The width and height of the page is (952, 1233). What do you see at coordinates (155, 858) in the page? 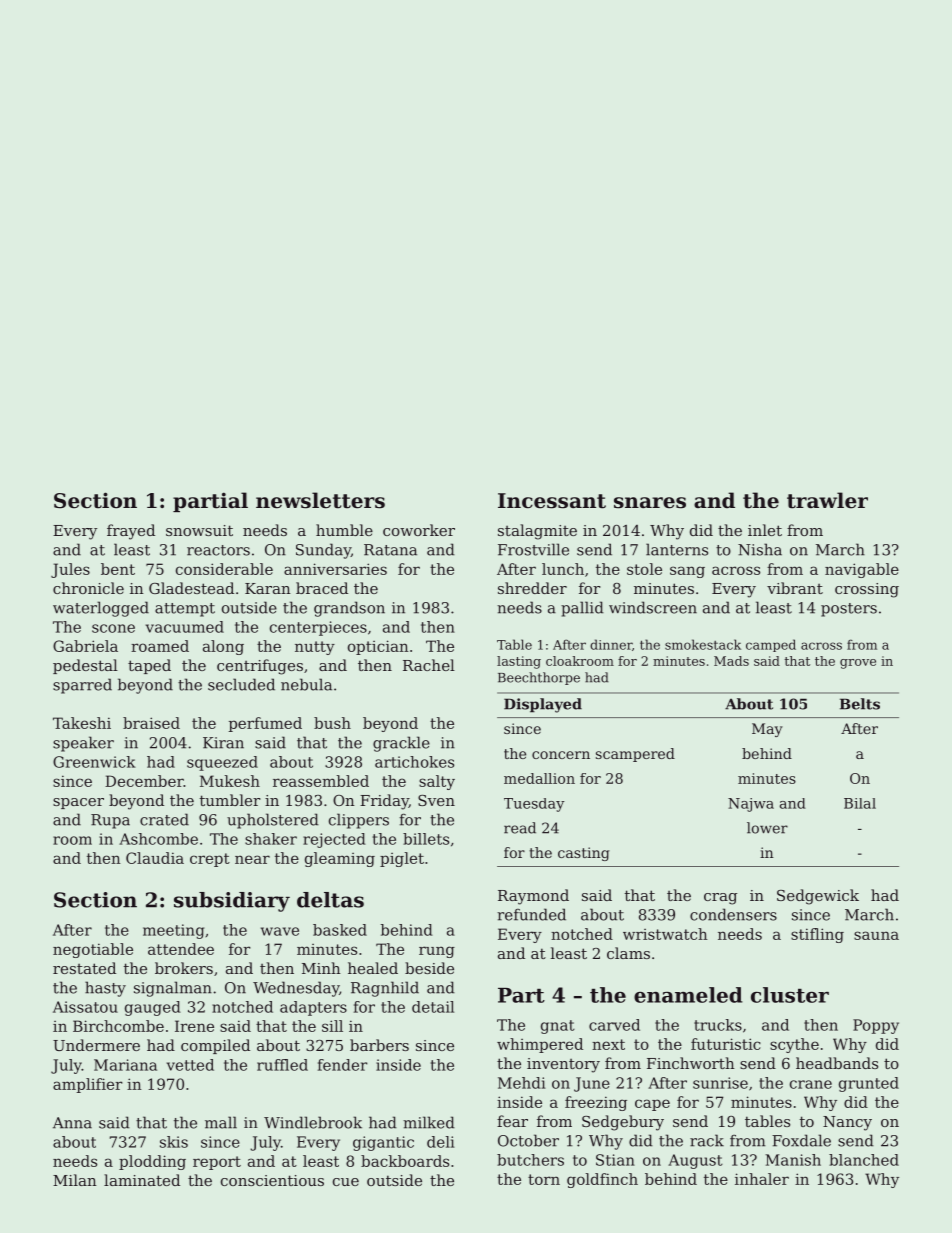
I see `Claudia` at bounding box center [155, 858].
